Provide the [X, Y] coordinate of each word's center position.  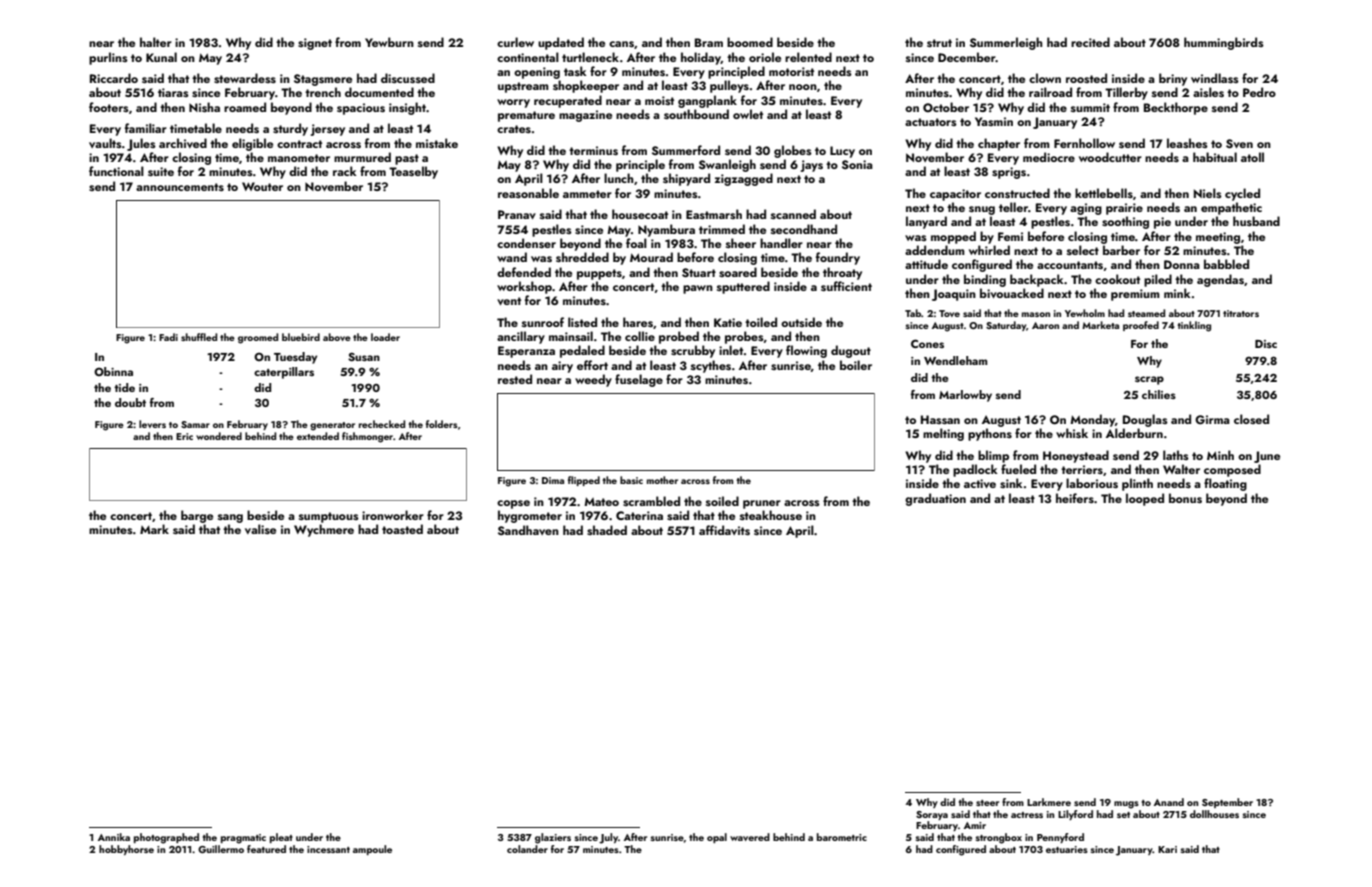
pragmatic [243, 839]
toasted [402, 529]
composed [1232, 470]
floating [1225, 484]
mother [662, 480]
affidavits [724, 530]
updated [561, 43]
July [608, 838]
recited [1090, 42]
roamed [245, 107]
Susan [364, 356]
